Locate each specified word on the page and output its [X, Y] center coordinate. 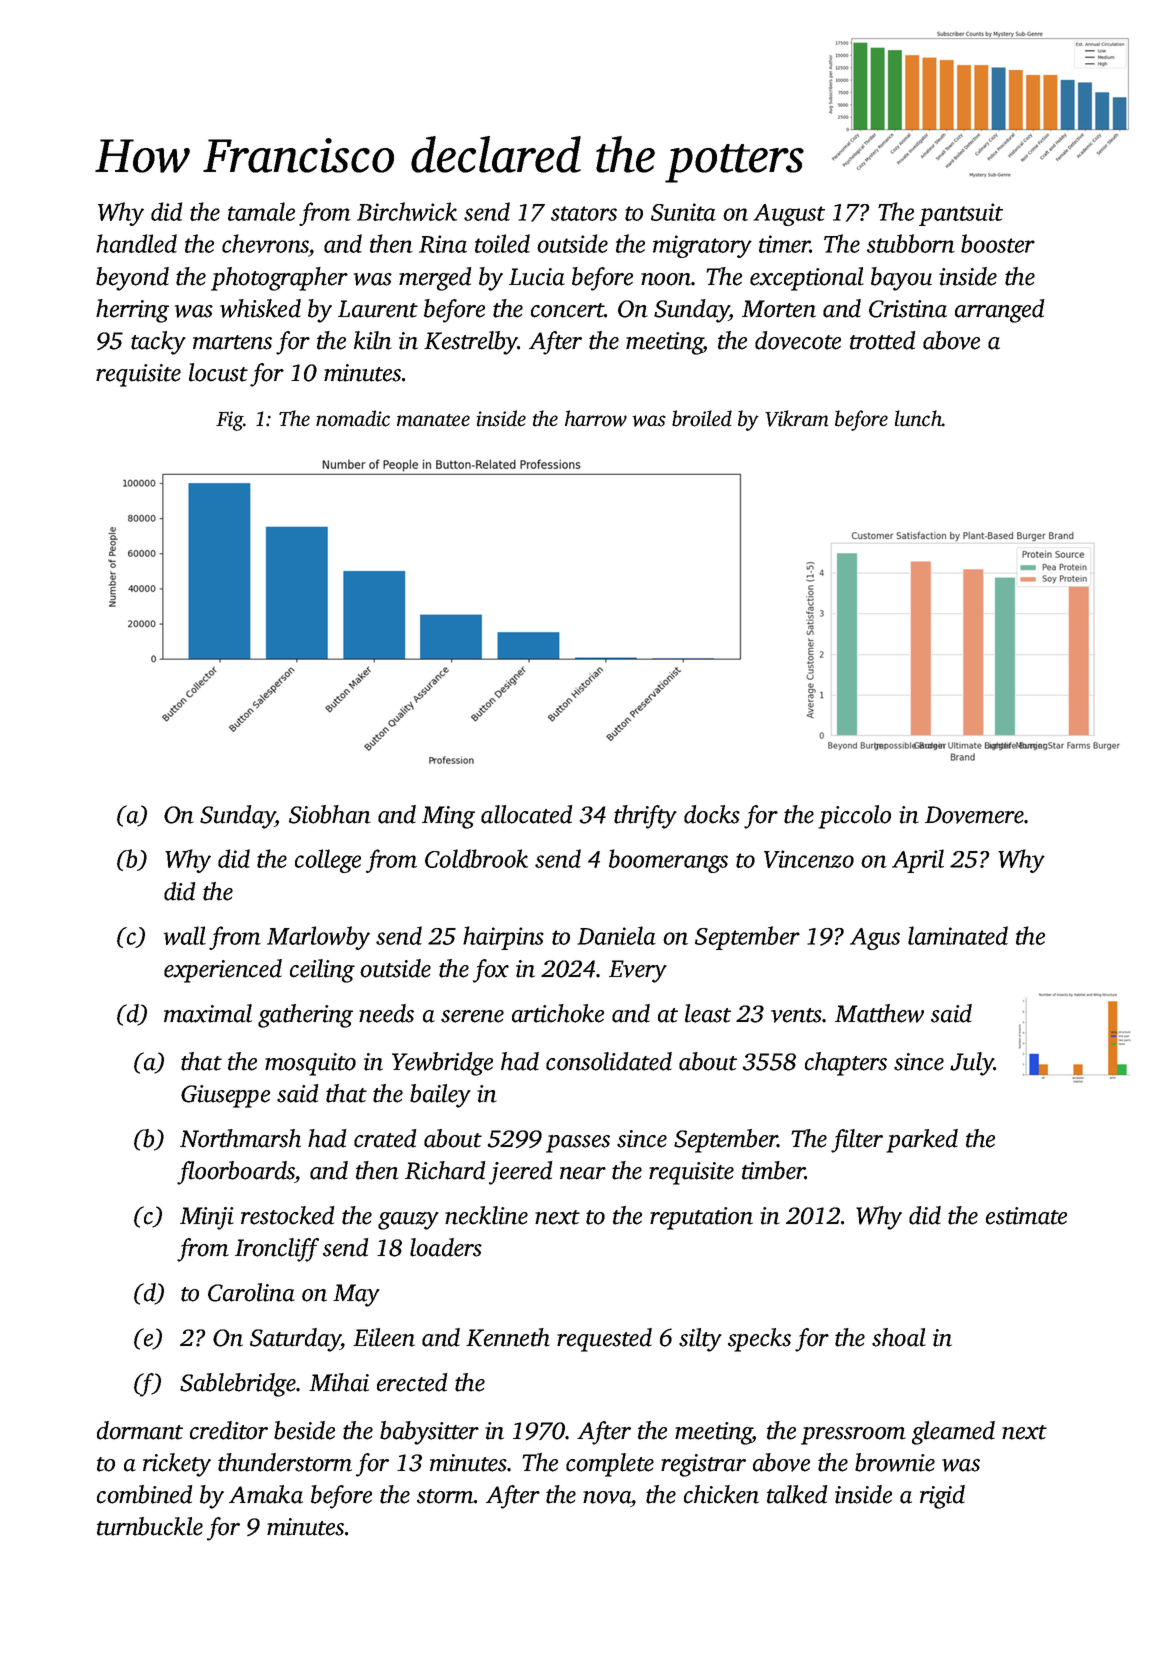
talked [797, 1494]
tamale [261, 211]
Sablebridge [238, 1385]
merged [435, 279]
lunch [918, 418]
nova [607, 1497]
